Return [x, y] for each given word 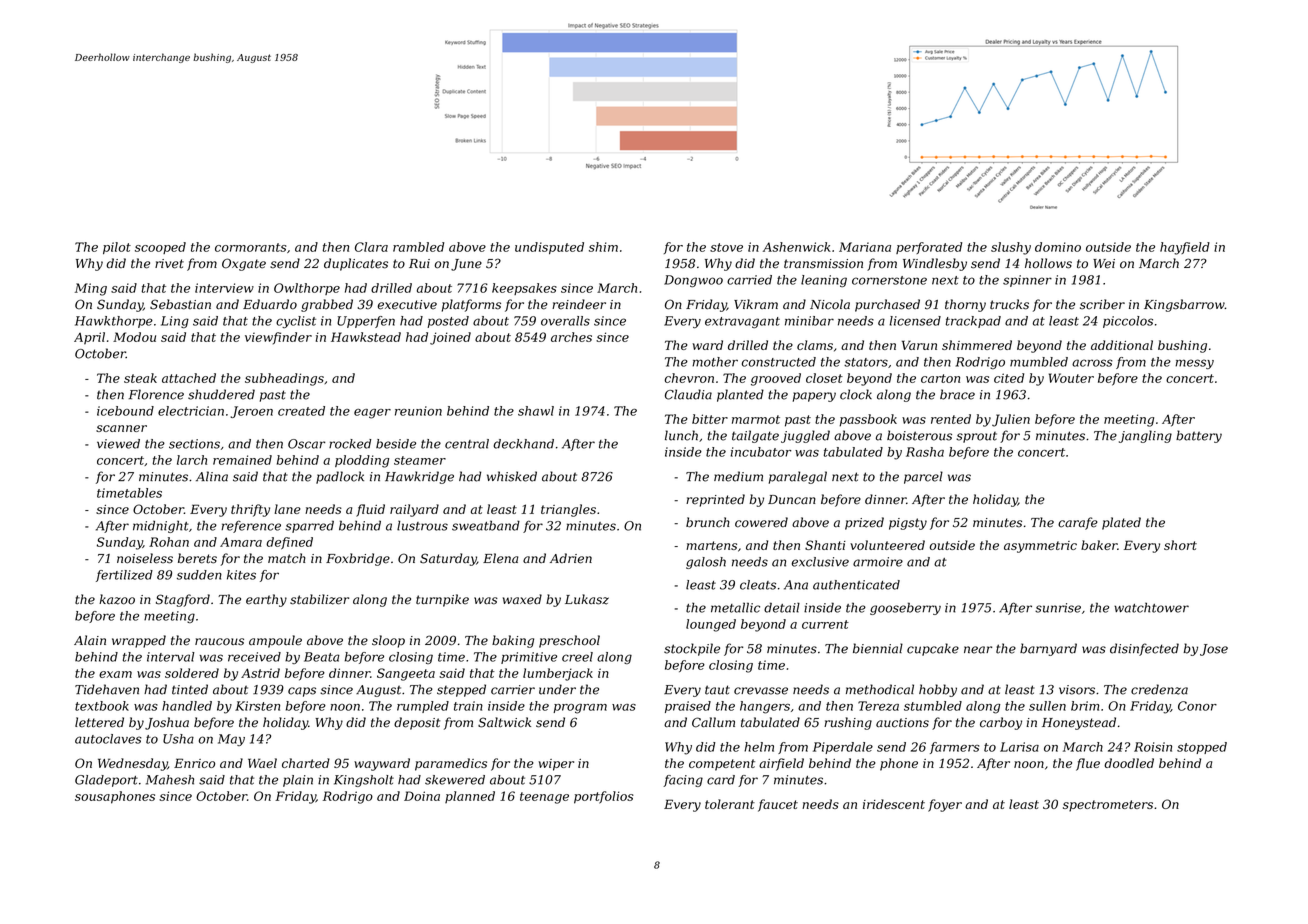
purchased [887, 305]
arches [571, 337]
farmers [954, 748]
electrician [191, 411]
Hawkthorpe [114, 322]
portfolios [604, 797]
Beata [322, 657]
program [580, 709]
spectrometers [1108, 806]
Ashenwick [797, 247]
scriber [1102, 304]
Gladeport [106, 781]
